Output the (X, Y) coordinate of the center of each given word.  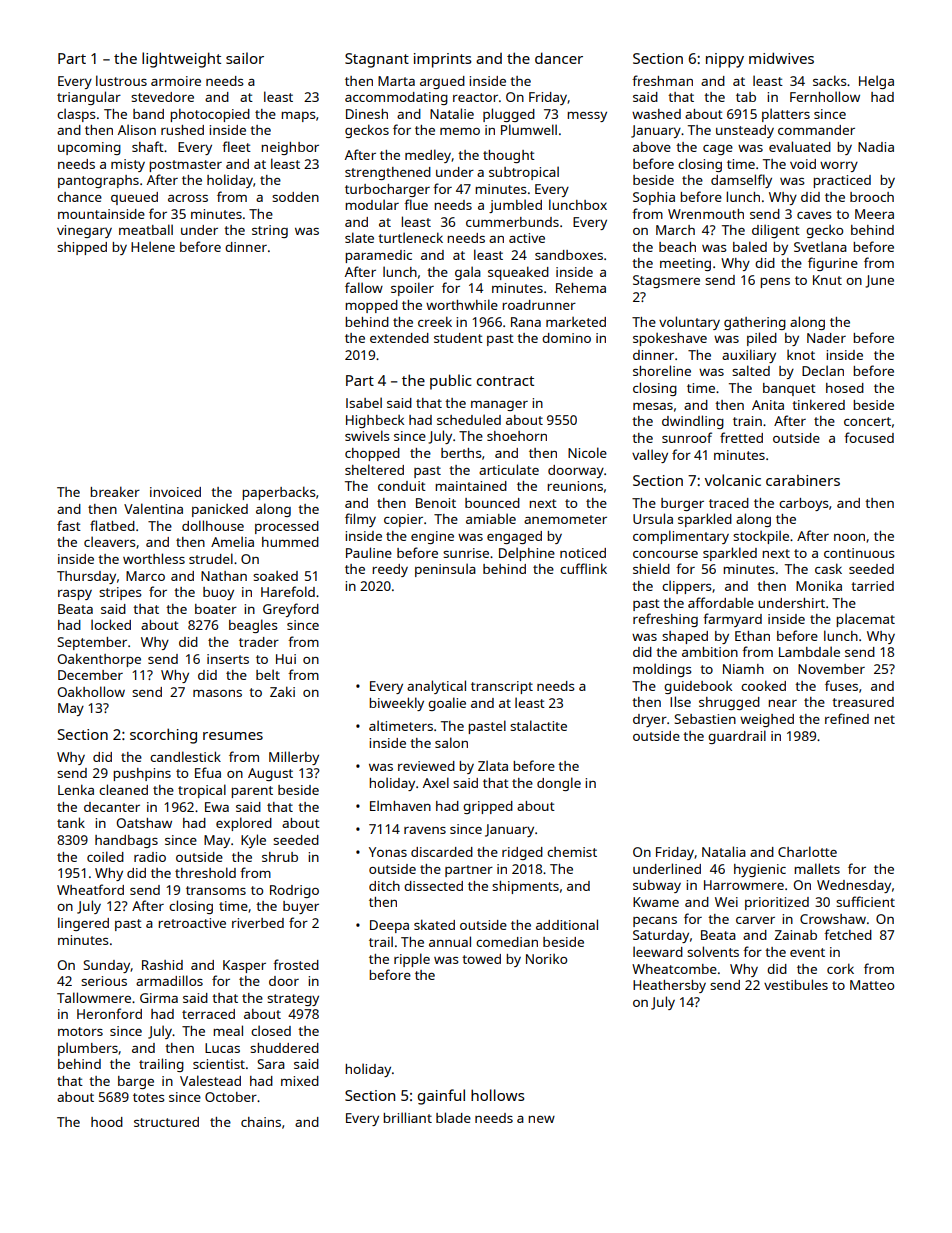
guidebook (698, 687)
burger (682, 504)
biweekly (396, 704)
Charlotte (807, 851)
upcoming (89, 148)
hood (107, 1122)
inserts (228, 659)
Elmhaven (400, 805)
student (458, 338)
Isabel (364, 402)
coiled (105, 856)
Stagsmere (666, 281)
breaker (115, 491)
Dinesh (367, 114)
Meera (874, 214)
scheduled (469, 419)
